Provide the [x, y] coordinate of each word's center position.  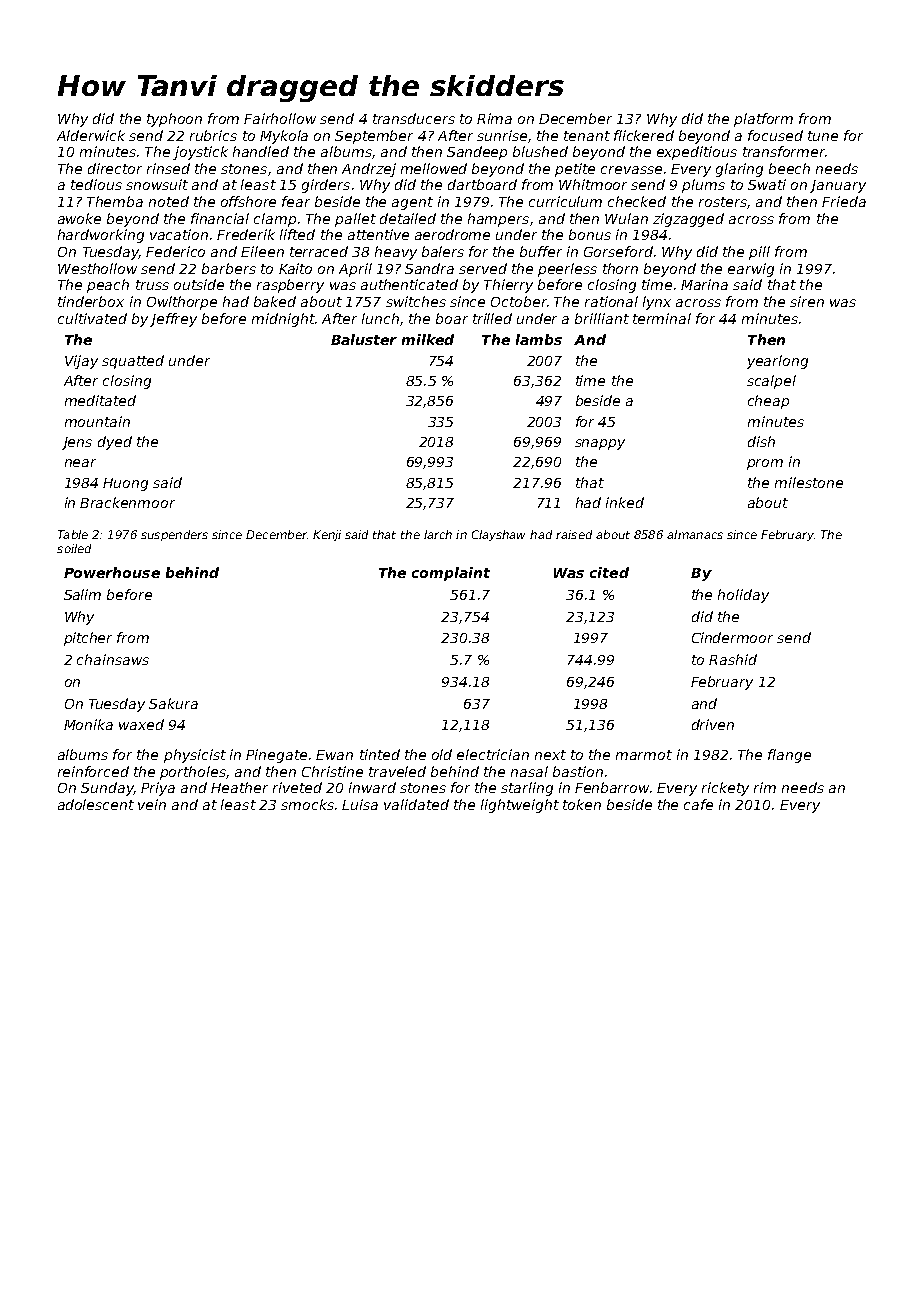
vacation [179, 234]
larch [438, 534]
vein [152, 804]
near [80, 463]
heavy [396, 253]
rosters [723, 202]
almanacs [695, 534]
